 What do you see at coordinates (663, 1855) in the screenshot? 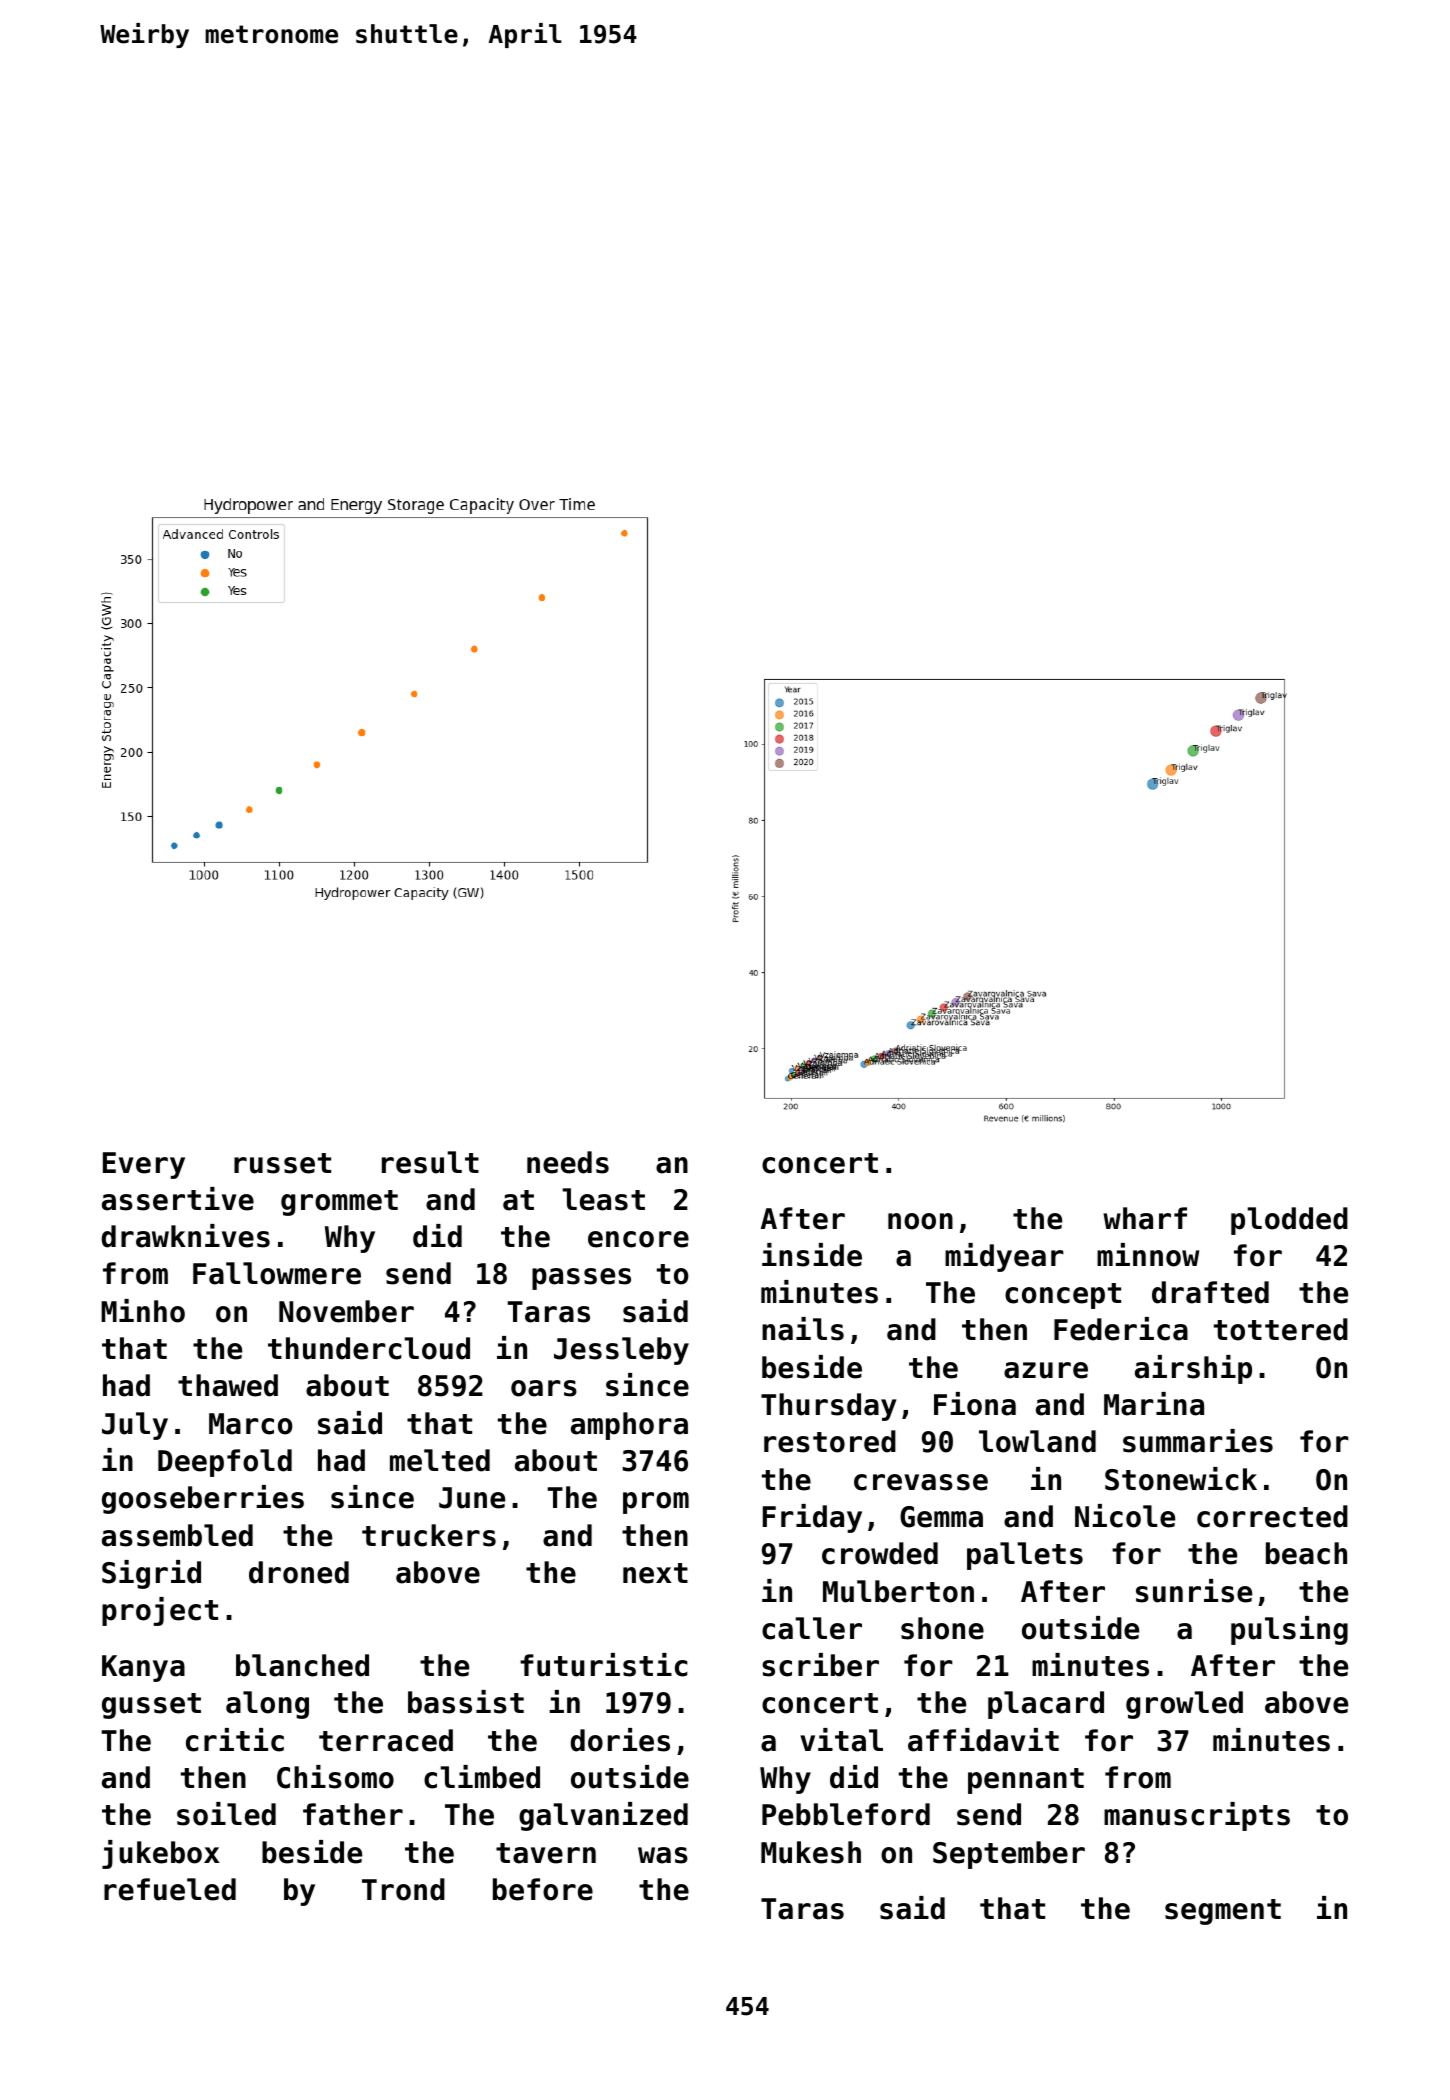
I see `was` at bounding box center [663, 1855].
